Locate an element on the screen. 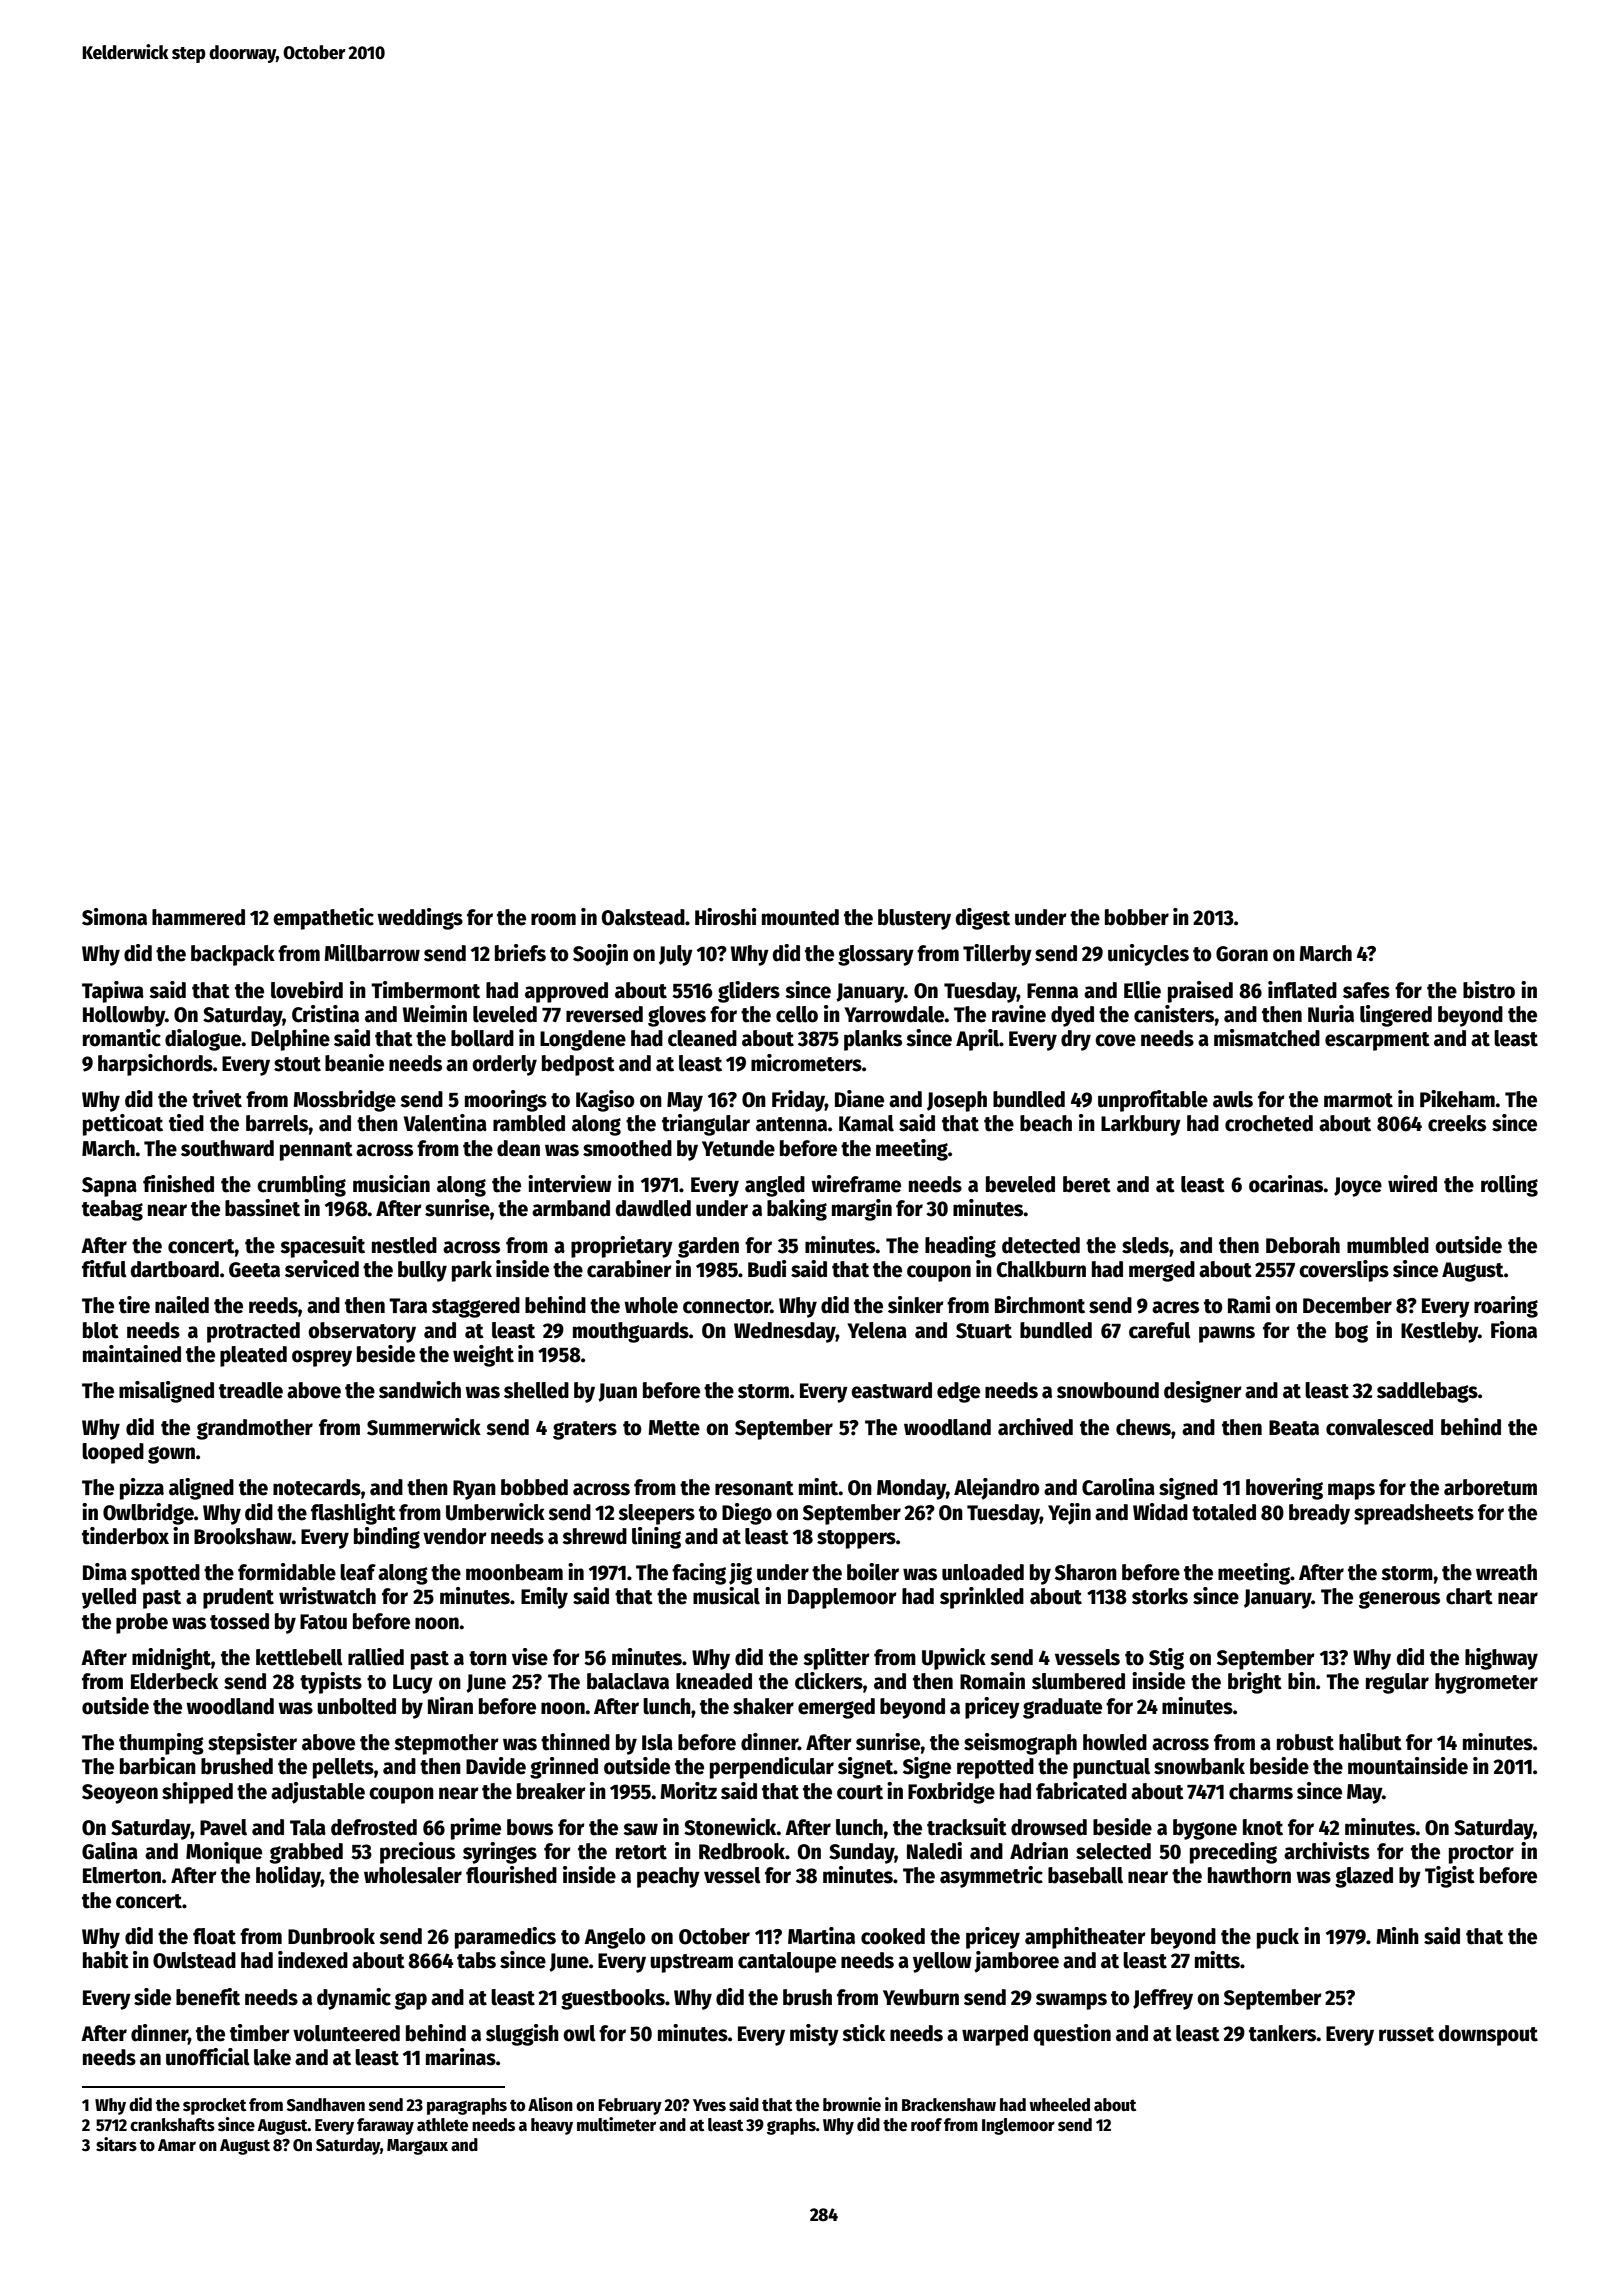 Image resolution: width=1620 pixels, height=2292 pixels. generous is located at coordinates (1399, 1600).
